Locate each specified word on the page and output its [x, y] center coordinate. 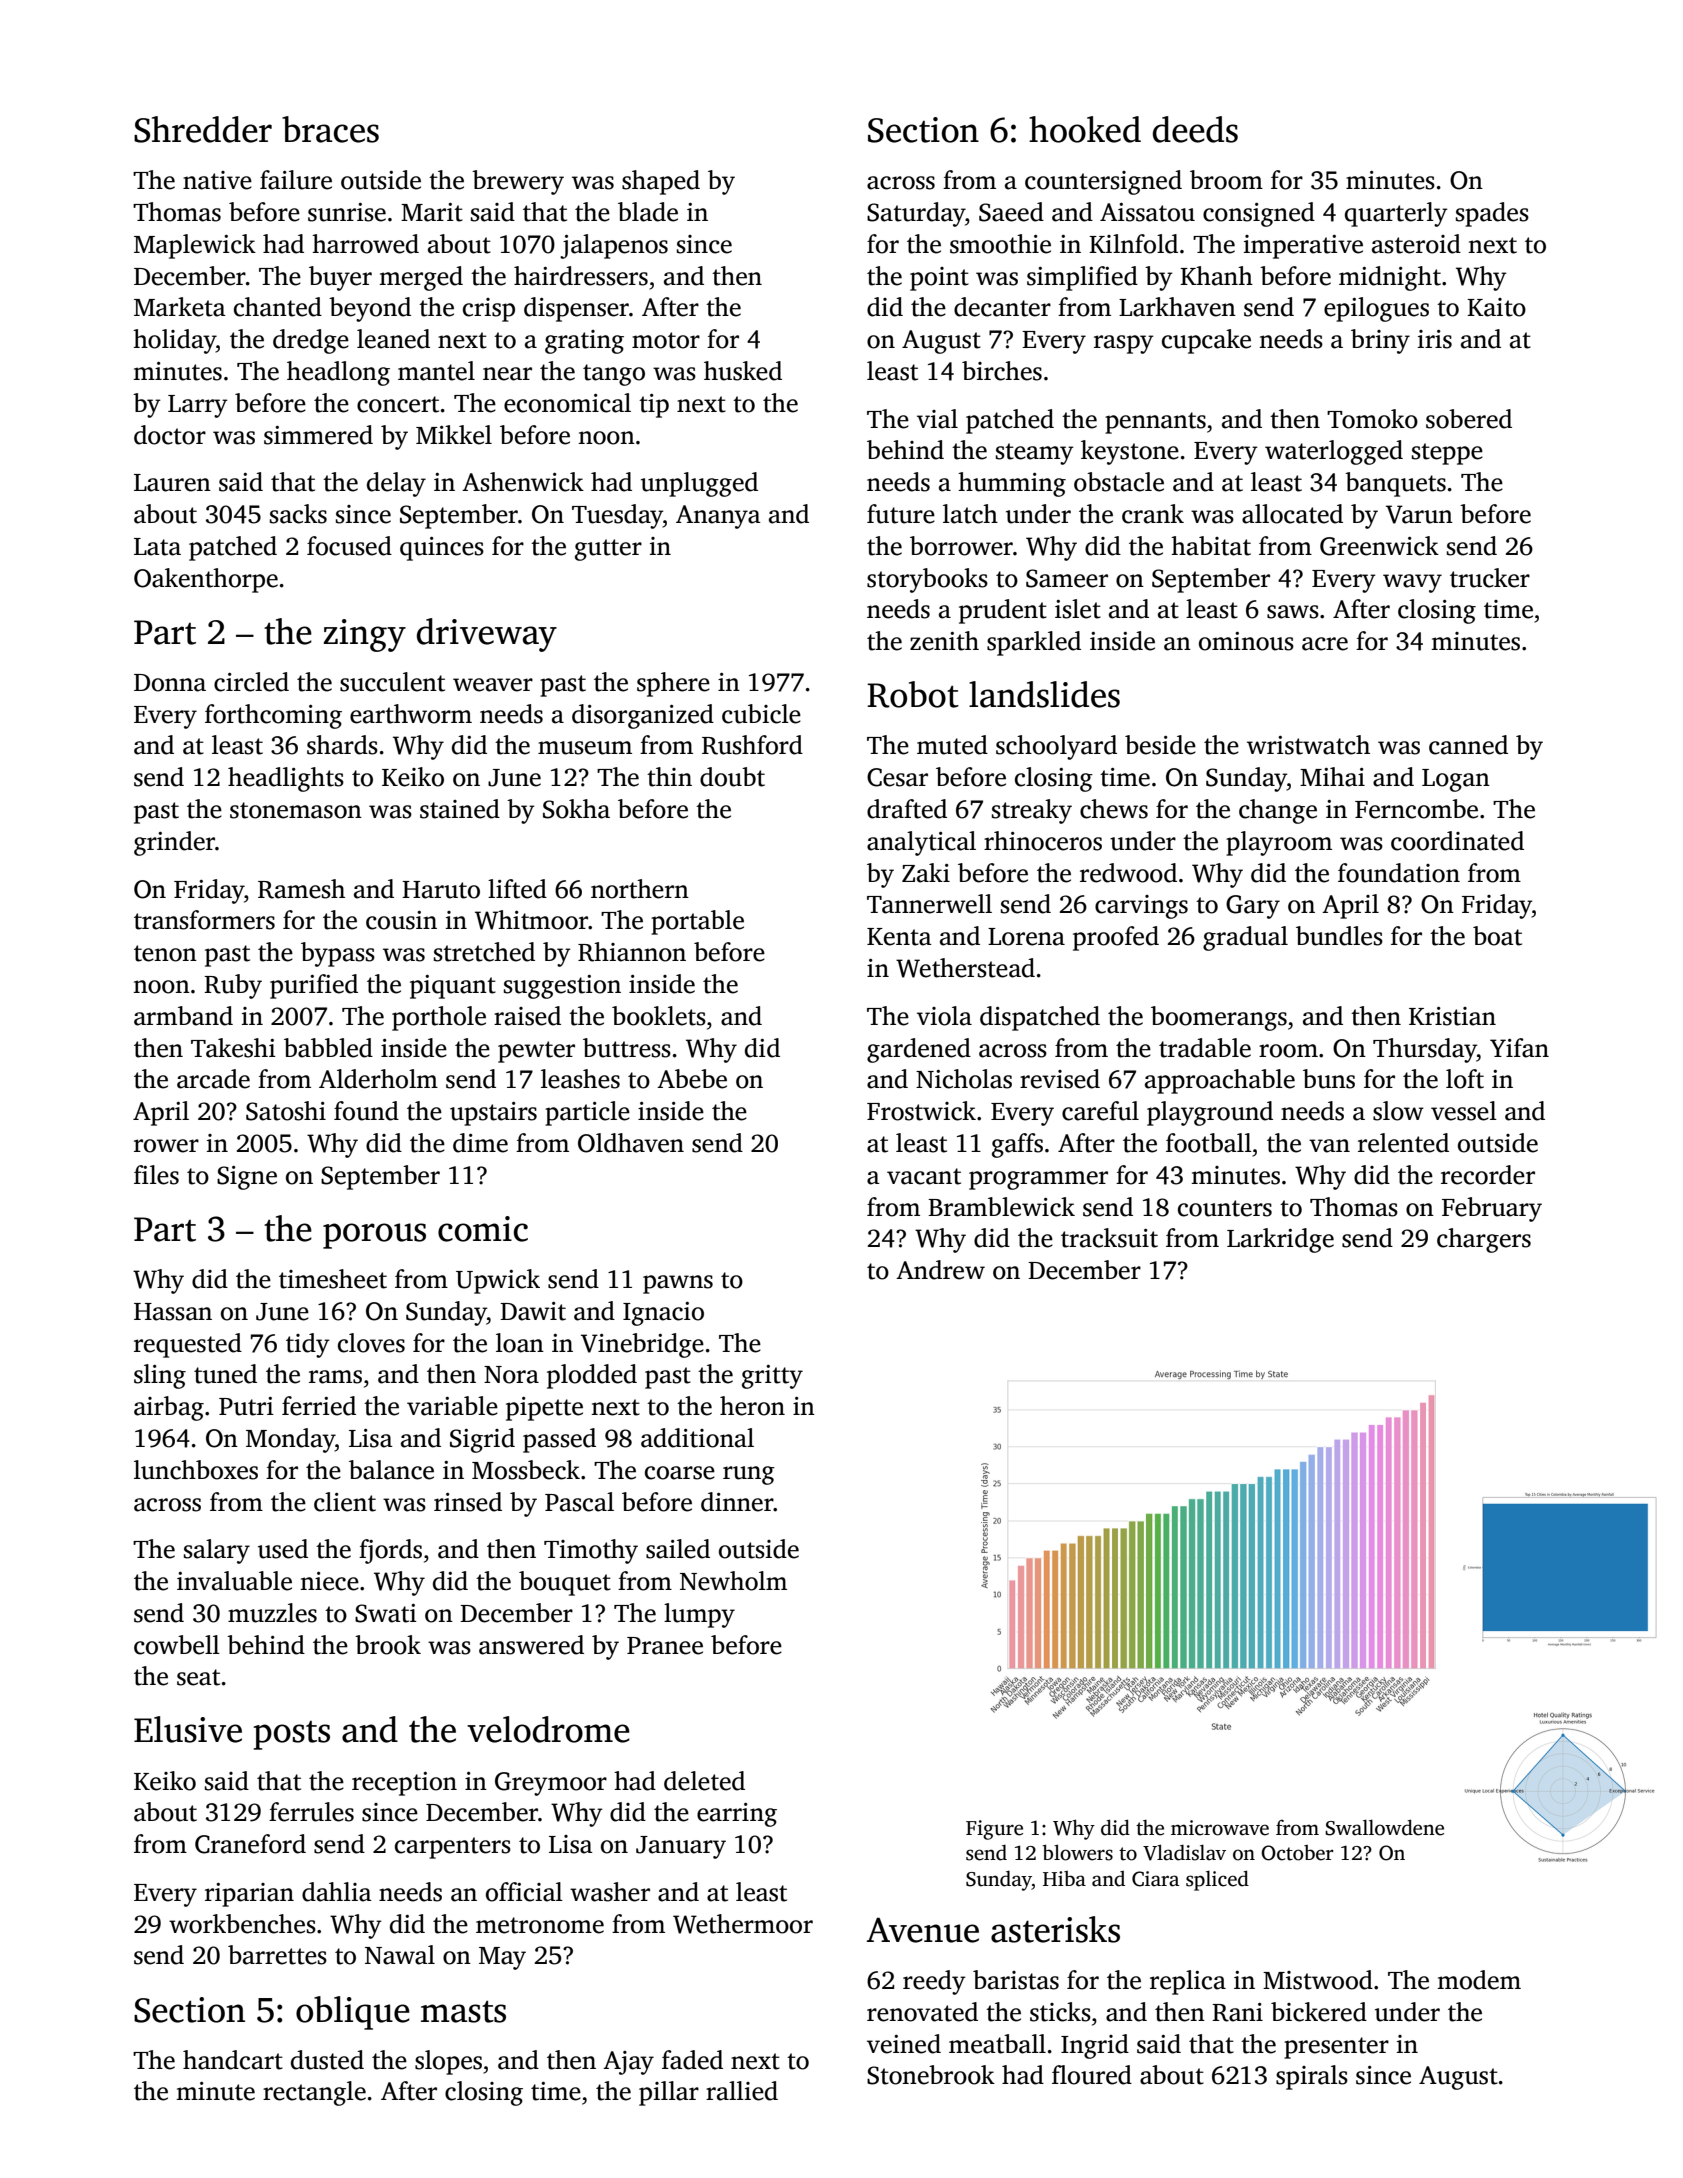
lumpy [699, 1615]
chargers [1484, 1240]
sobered [1469, 419]
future [901, 514]
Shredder [203, 129]
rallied [742, 2091]
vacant [924, 1176]
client [345, 1502]
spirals [1312, 2077]
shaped [661, 182]
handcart [233, 2060]
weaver [493, 685]
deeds [1195, 129]
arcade [213, 1079]
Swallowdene [1384, 1827]
